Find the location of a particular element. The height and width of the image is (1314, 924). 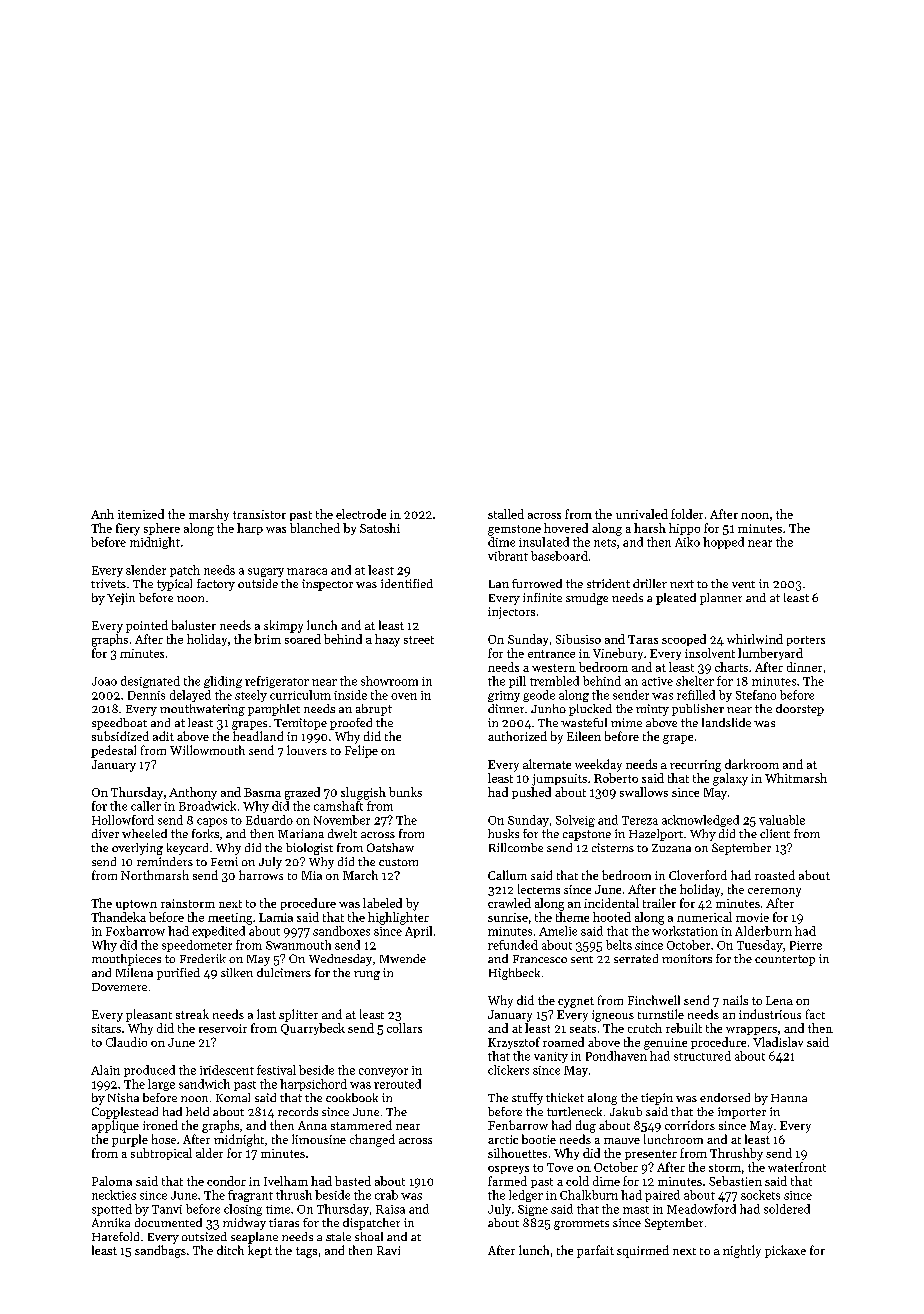

Anh is located at coordinates (102, 514).
